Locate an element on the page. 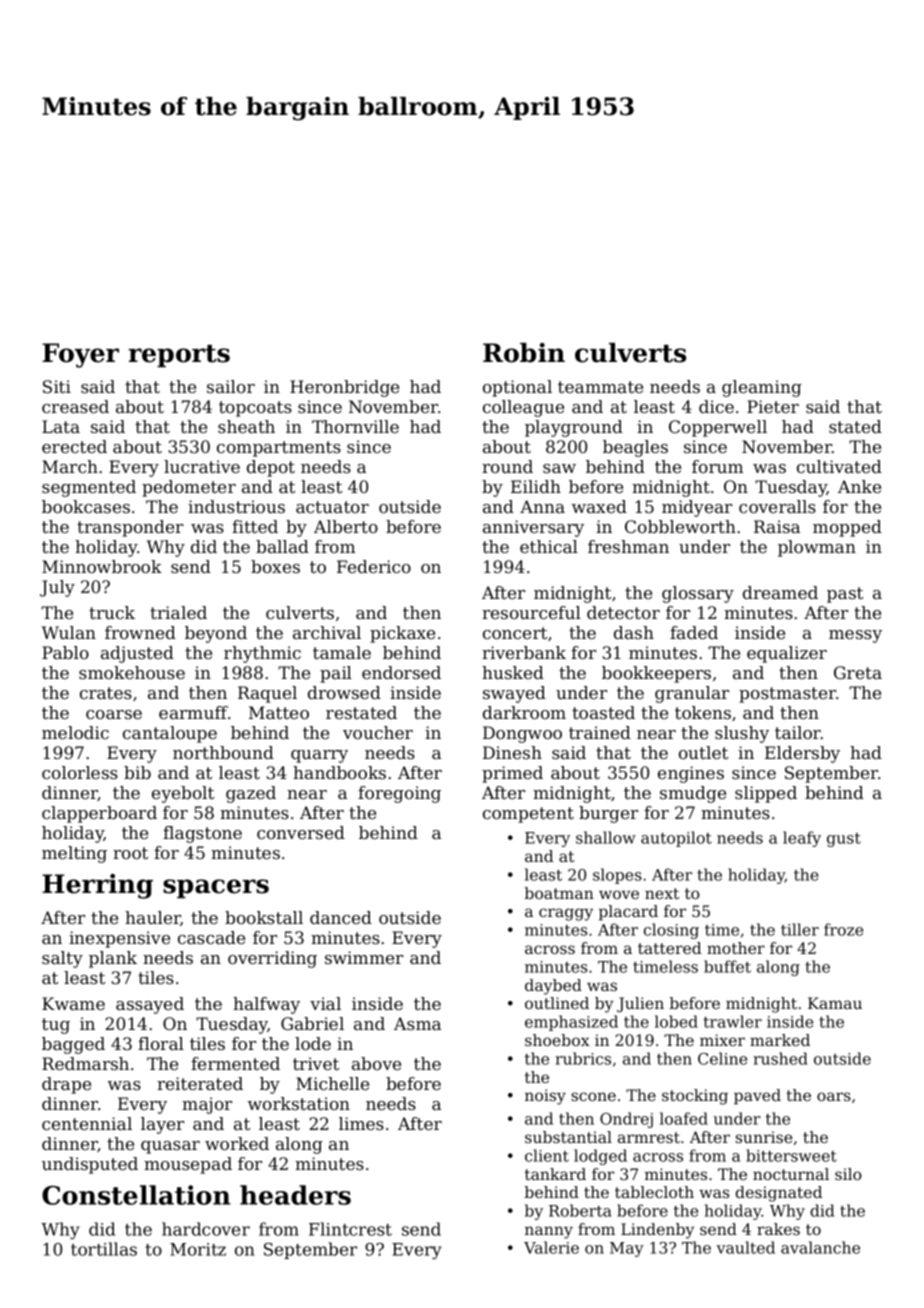 The image size is (924, 1308). Asma is located at coordinates (417, 1023).
